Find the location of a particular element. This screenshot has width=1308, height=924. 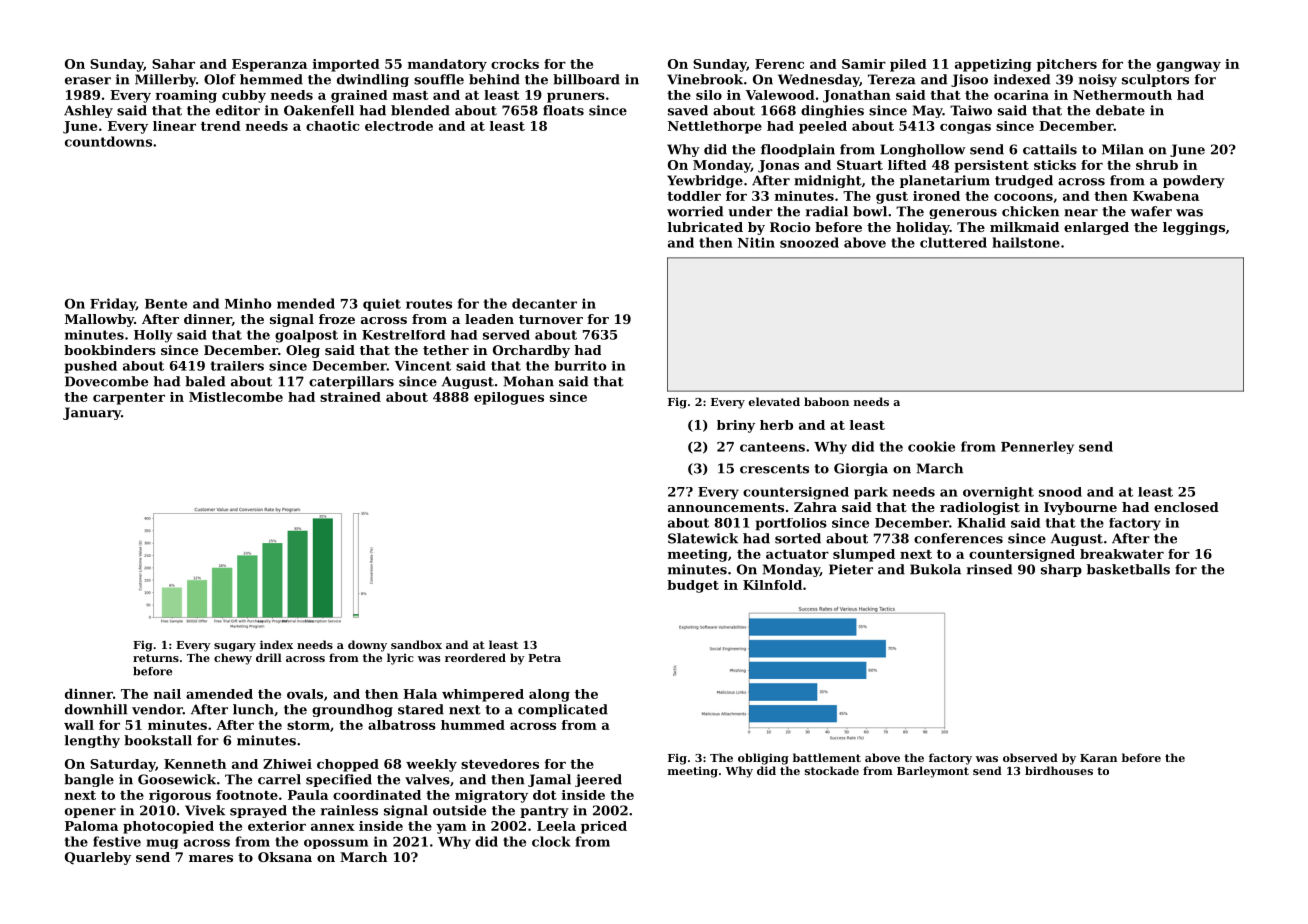

strained is located at coordinates (350, 397).
